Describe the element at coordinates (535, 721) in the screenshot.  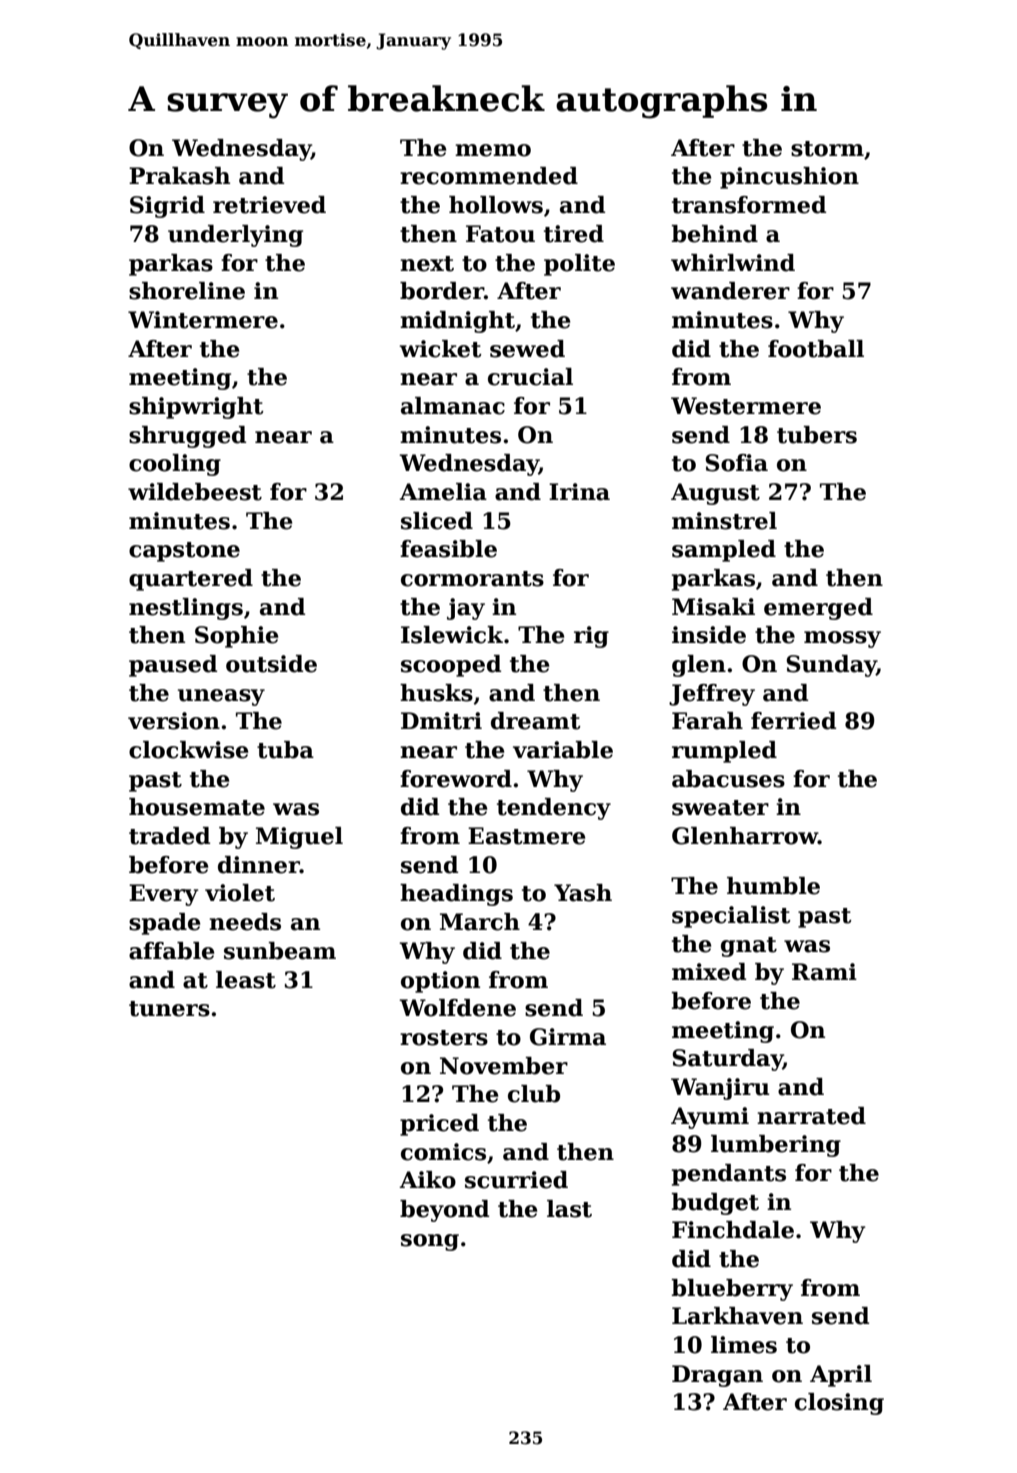
I see `dreamt` at that location.
